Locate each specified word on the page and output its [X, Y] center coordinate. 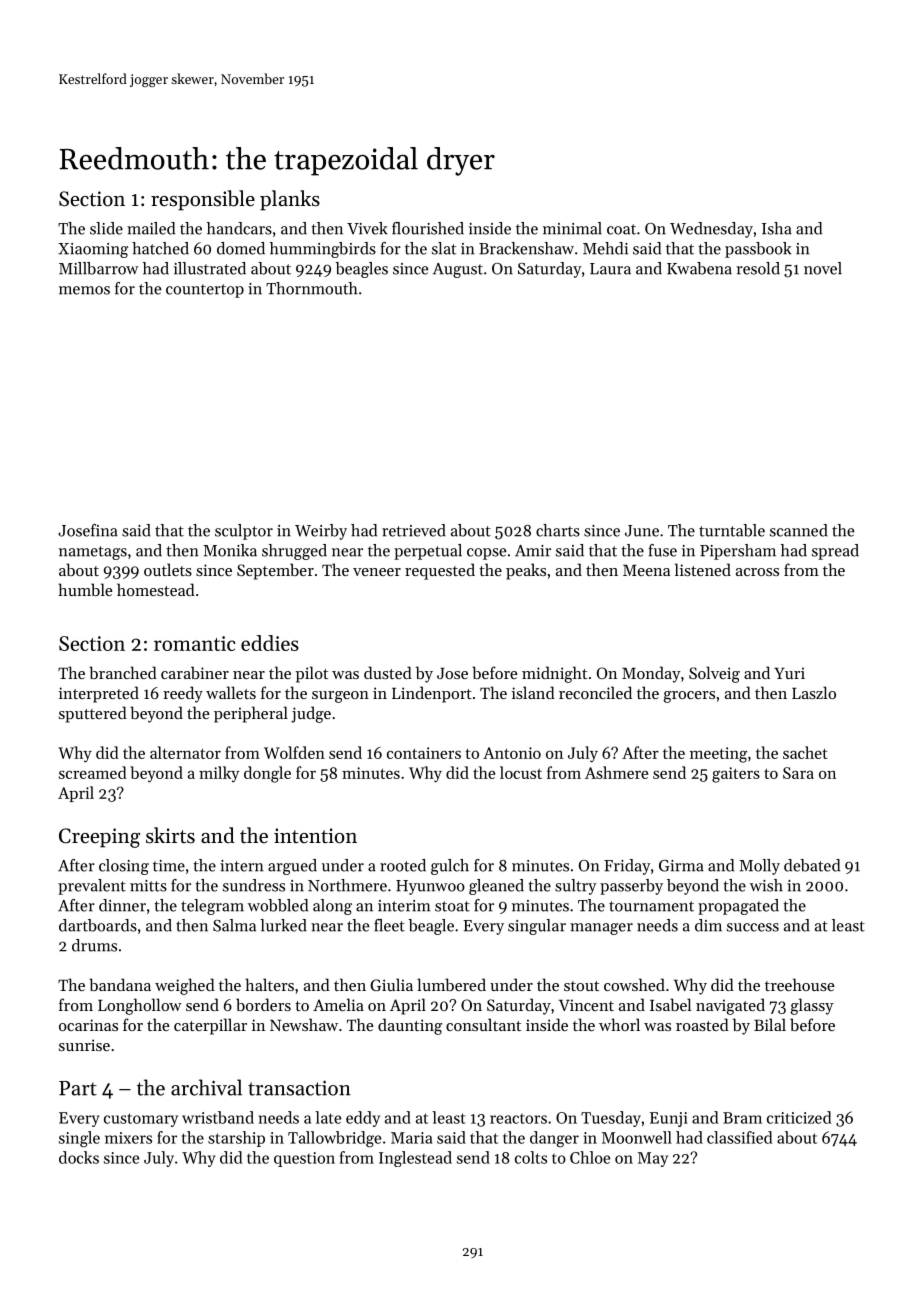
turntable [732, 530]
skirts [170, 835]
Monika [230, 550]
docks [79, 1157]
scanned [799, 530]
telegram [212, 907]
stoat [452, 906]
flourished [428, 228]
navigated [730, 1006]
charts [558, 530]
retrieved [414, 530]
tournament [651, 906]
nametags [93, 553]
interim [404, 906]
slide [106, 228]
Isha [777, 228]
